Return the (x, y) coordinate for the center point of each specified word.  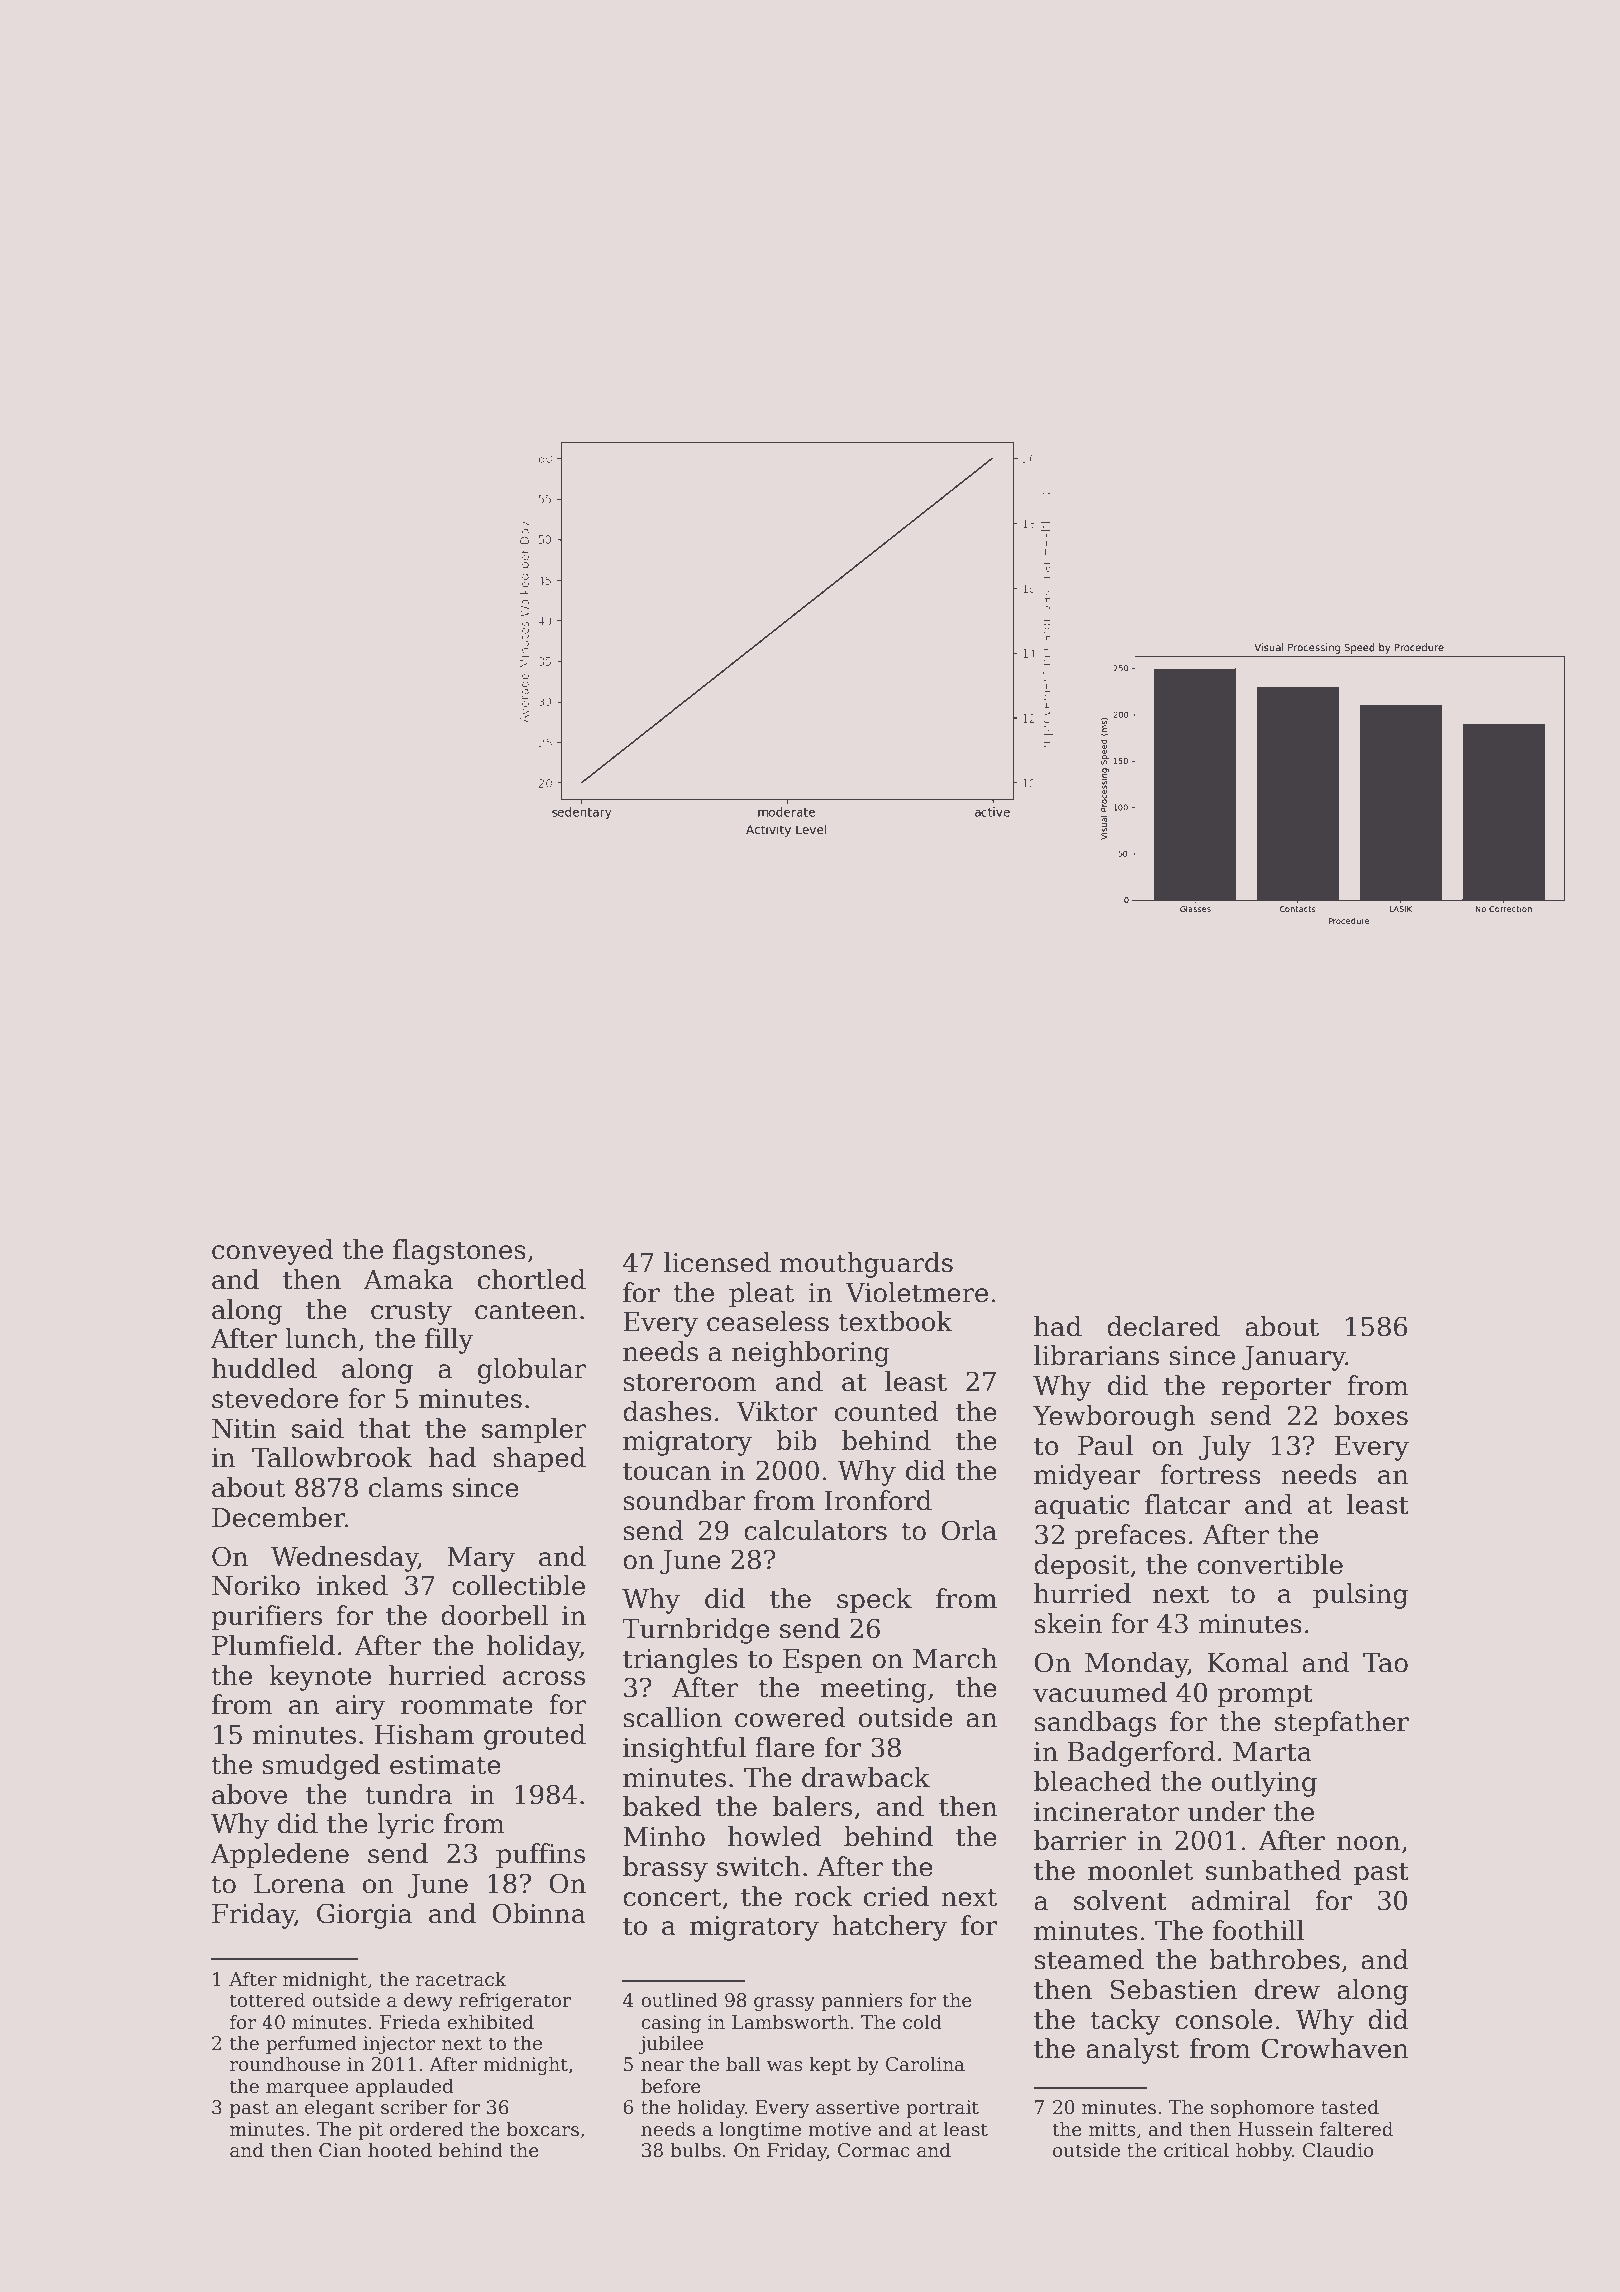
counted (886, 1411)
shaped (539, 1460)
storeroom (690, 1382)
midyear (1087, 1477)
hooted (400, 2150)
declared (1163, 1326)
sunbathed (1273, 1870)
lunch (321, 1338)
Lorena (299, 1884)
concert (672, 1897)
